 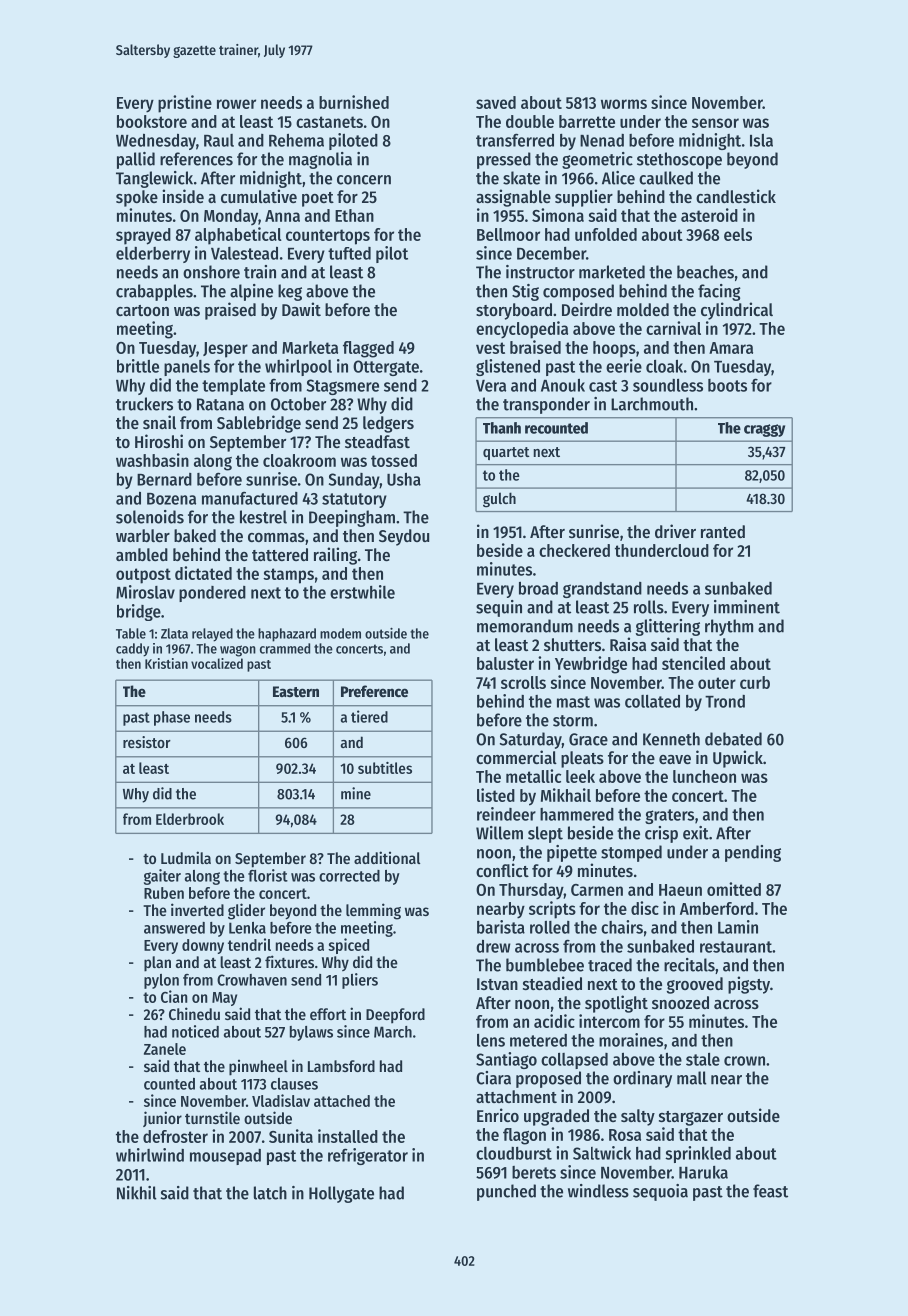 What do you see at coordinates (354, 102) in the screenshot?
I see `burnished` at bounding box center [354, 102].
